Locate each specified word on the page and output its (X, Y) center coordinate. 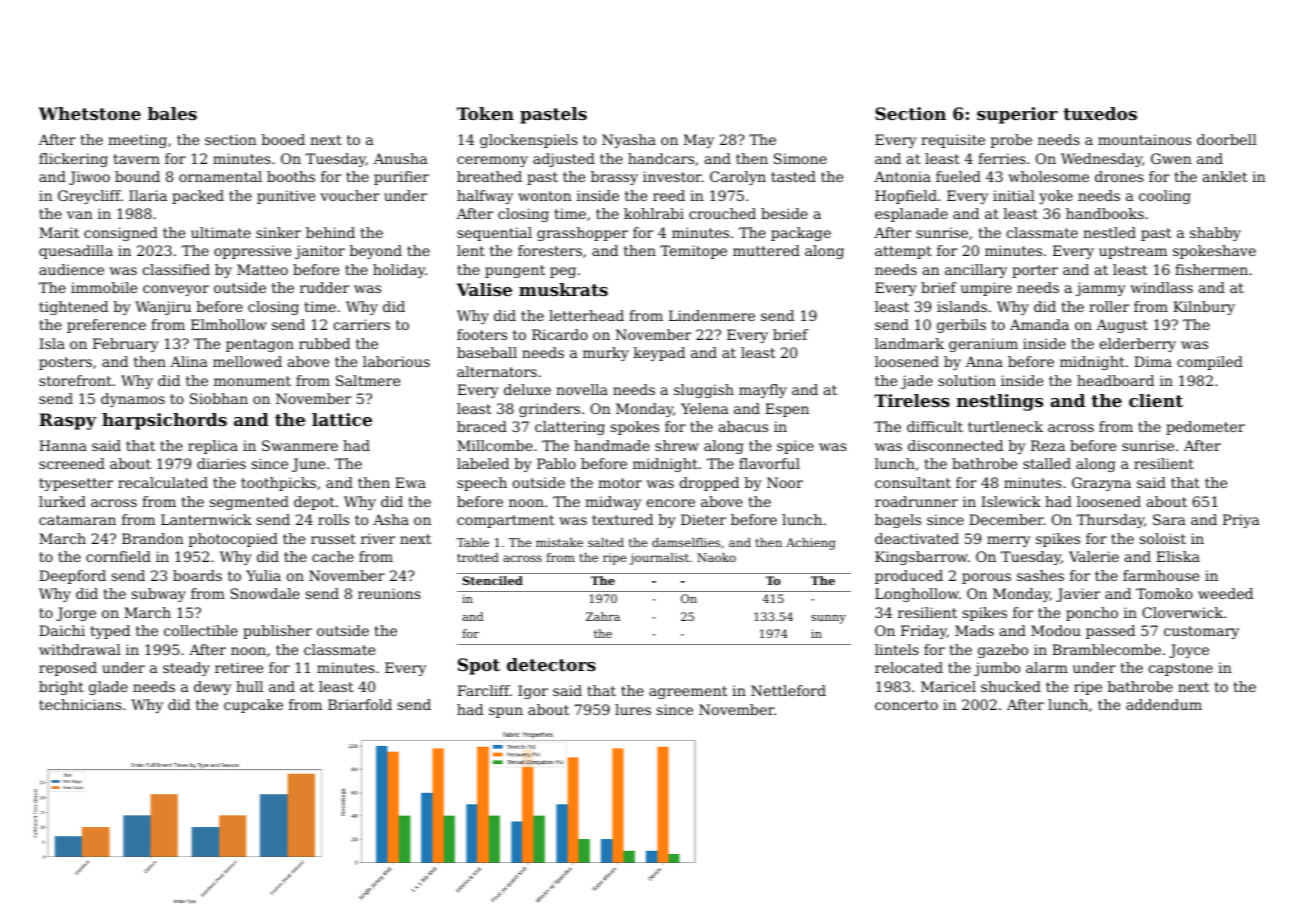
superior (1017, 115)
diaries (221, 463)
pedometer (1205, 428)
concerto (906, 705)
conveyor (176, 290)
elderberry (1138, 345)
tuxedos (1100, 113)
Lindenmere (712, 315)
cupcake (253, 706)
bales (172, 113)
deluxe (527, 389)
